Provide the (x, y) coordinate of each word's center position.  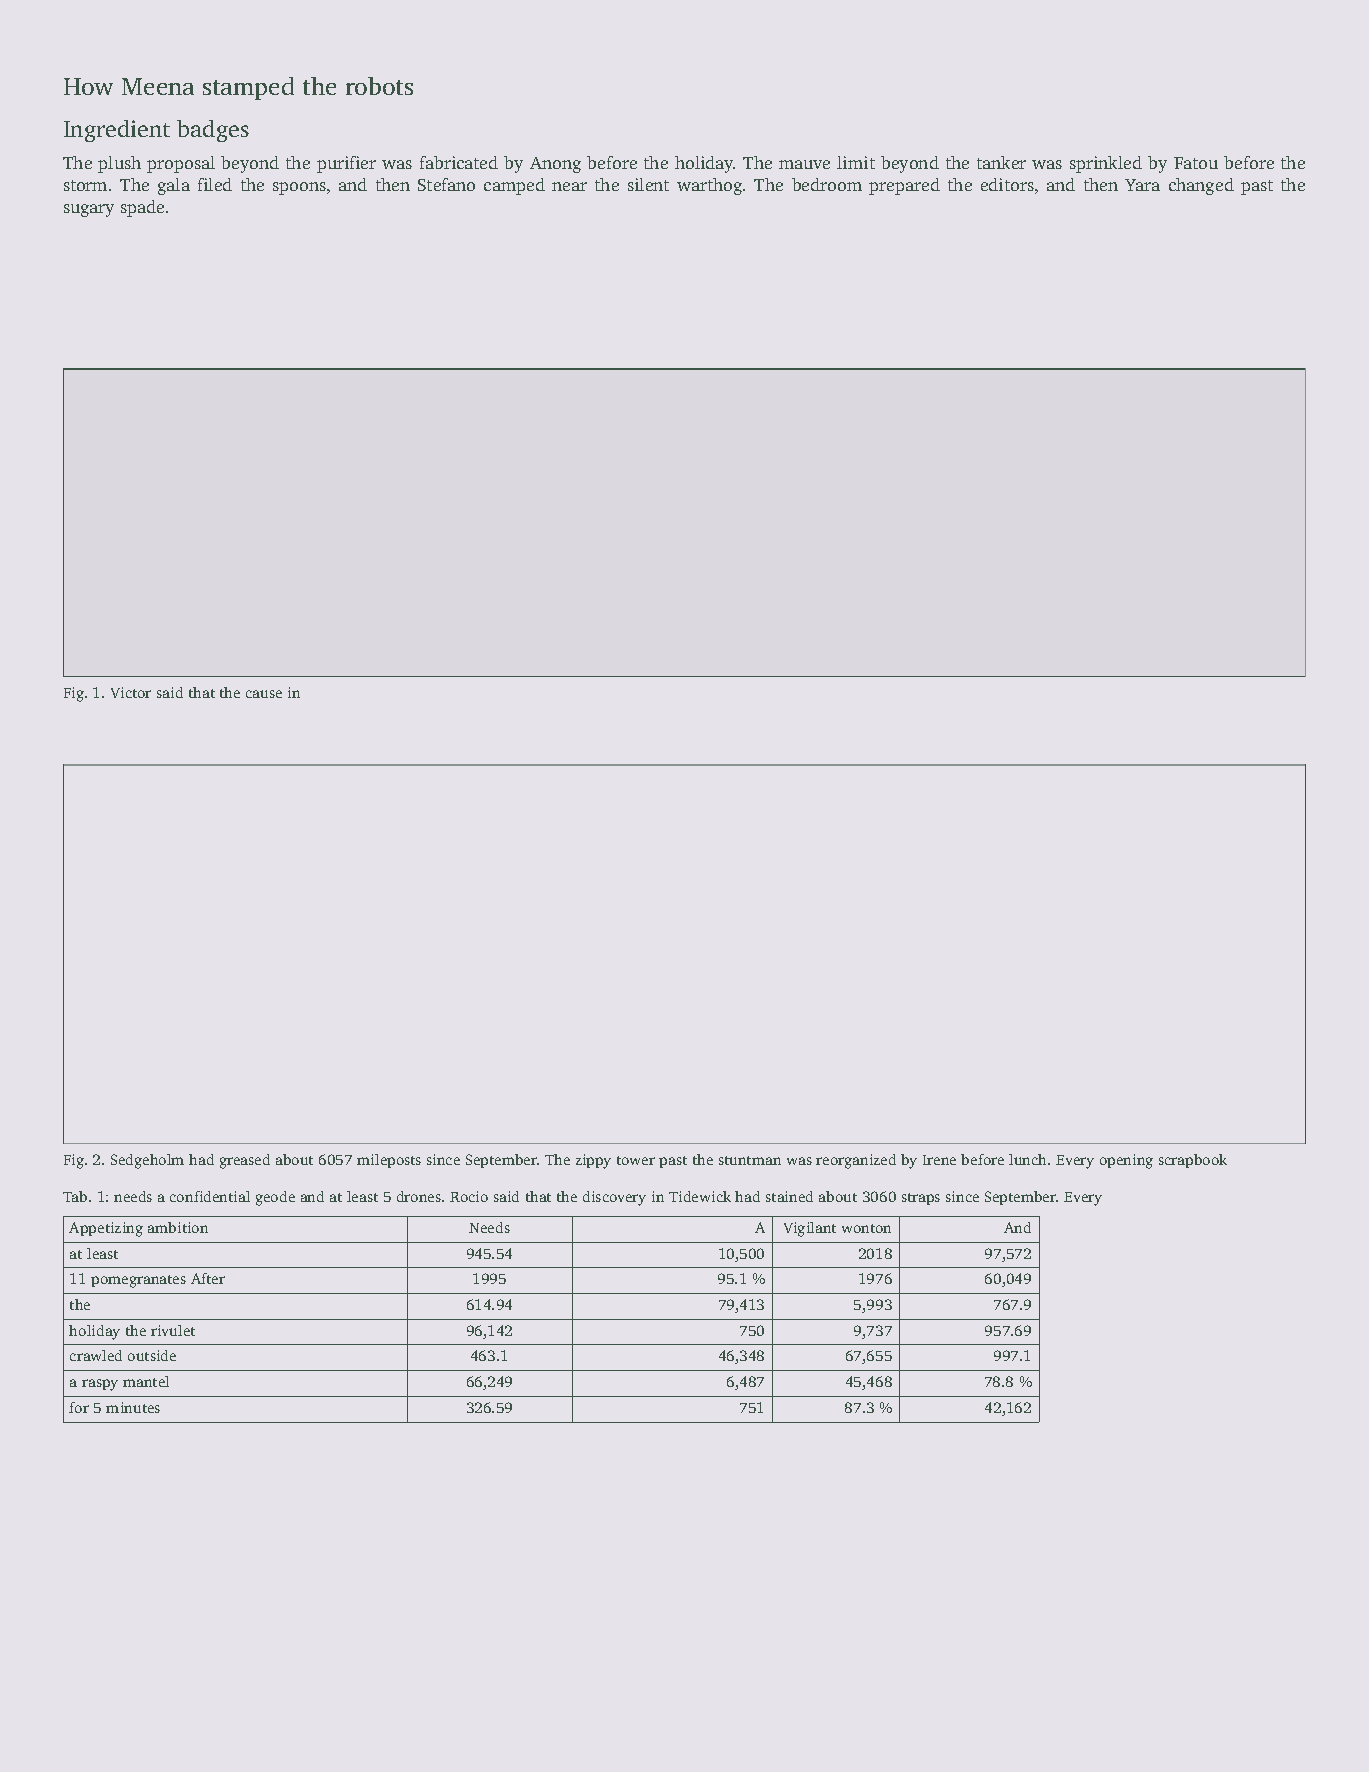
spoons (299, 188)
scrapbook (1193, 1161)
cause (264, 694)
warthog (709, 186)
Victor (131, 692)
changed (1201, 186)
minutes (133, 1407)
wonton (866, 1228)
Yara (1142, 185)
